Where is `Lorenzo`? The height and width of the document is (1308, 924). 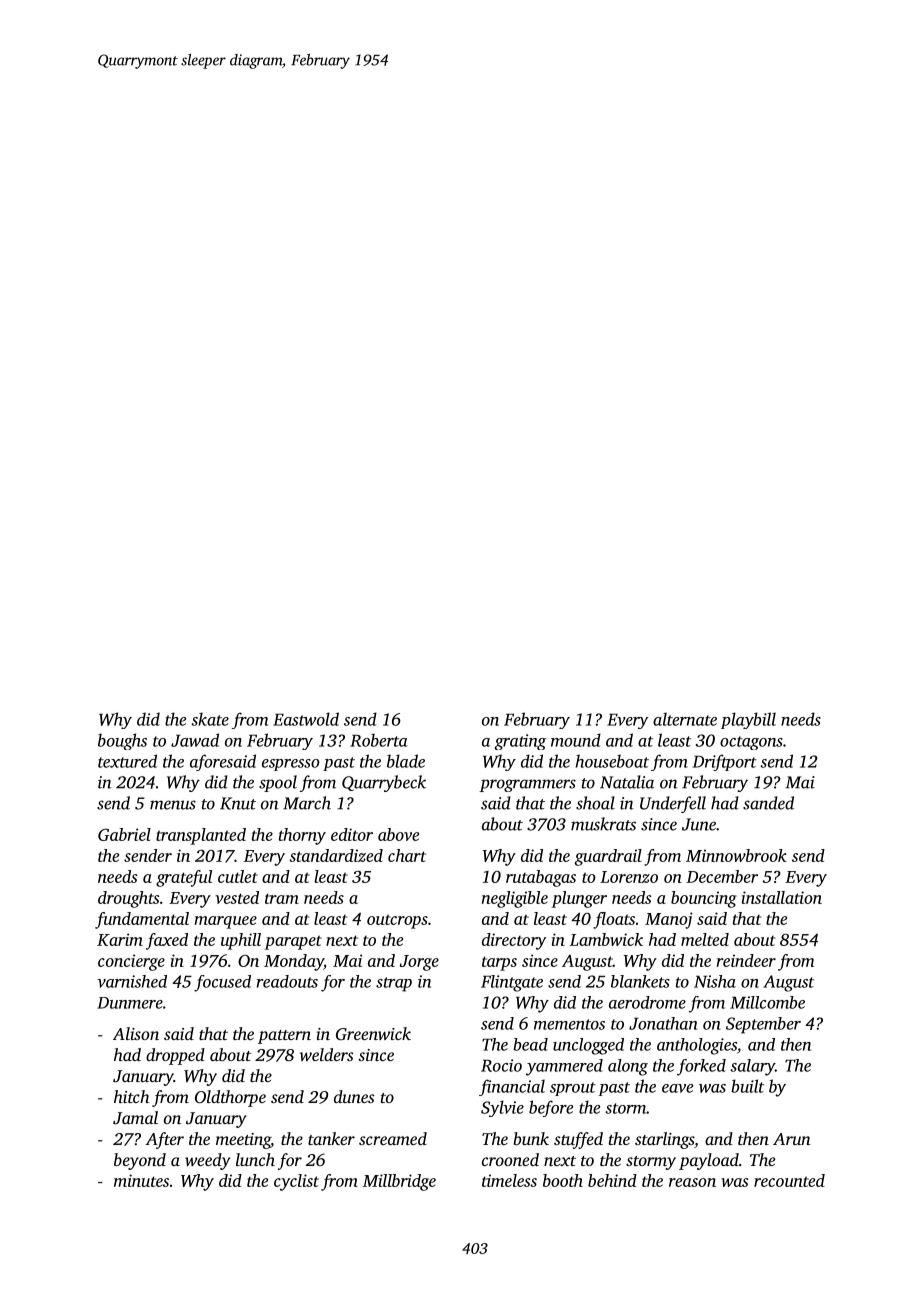
Lorenzo is located at coordinates (629, 877).
